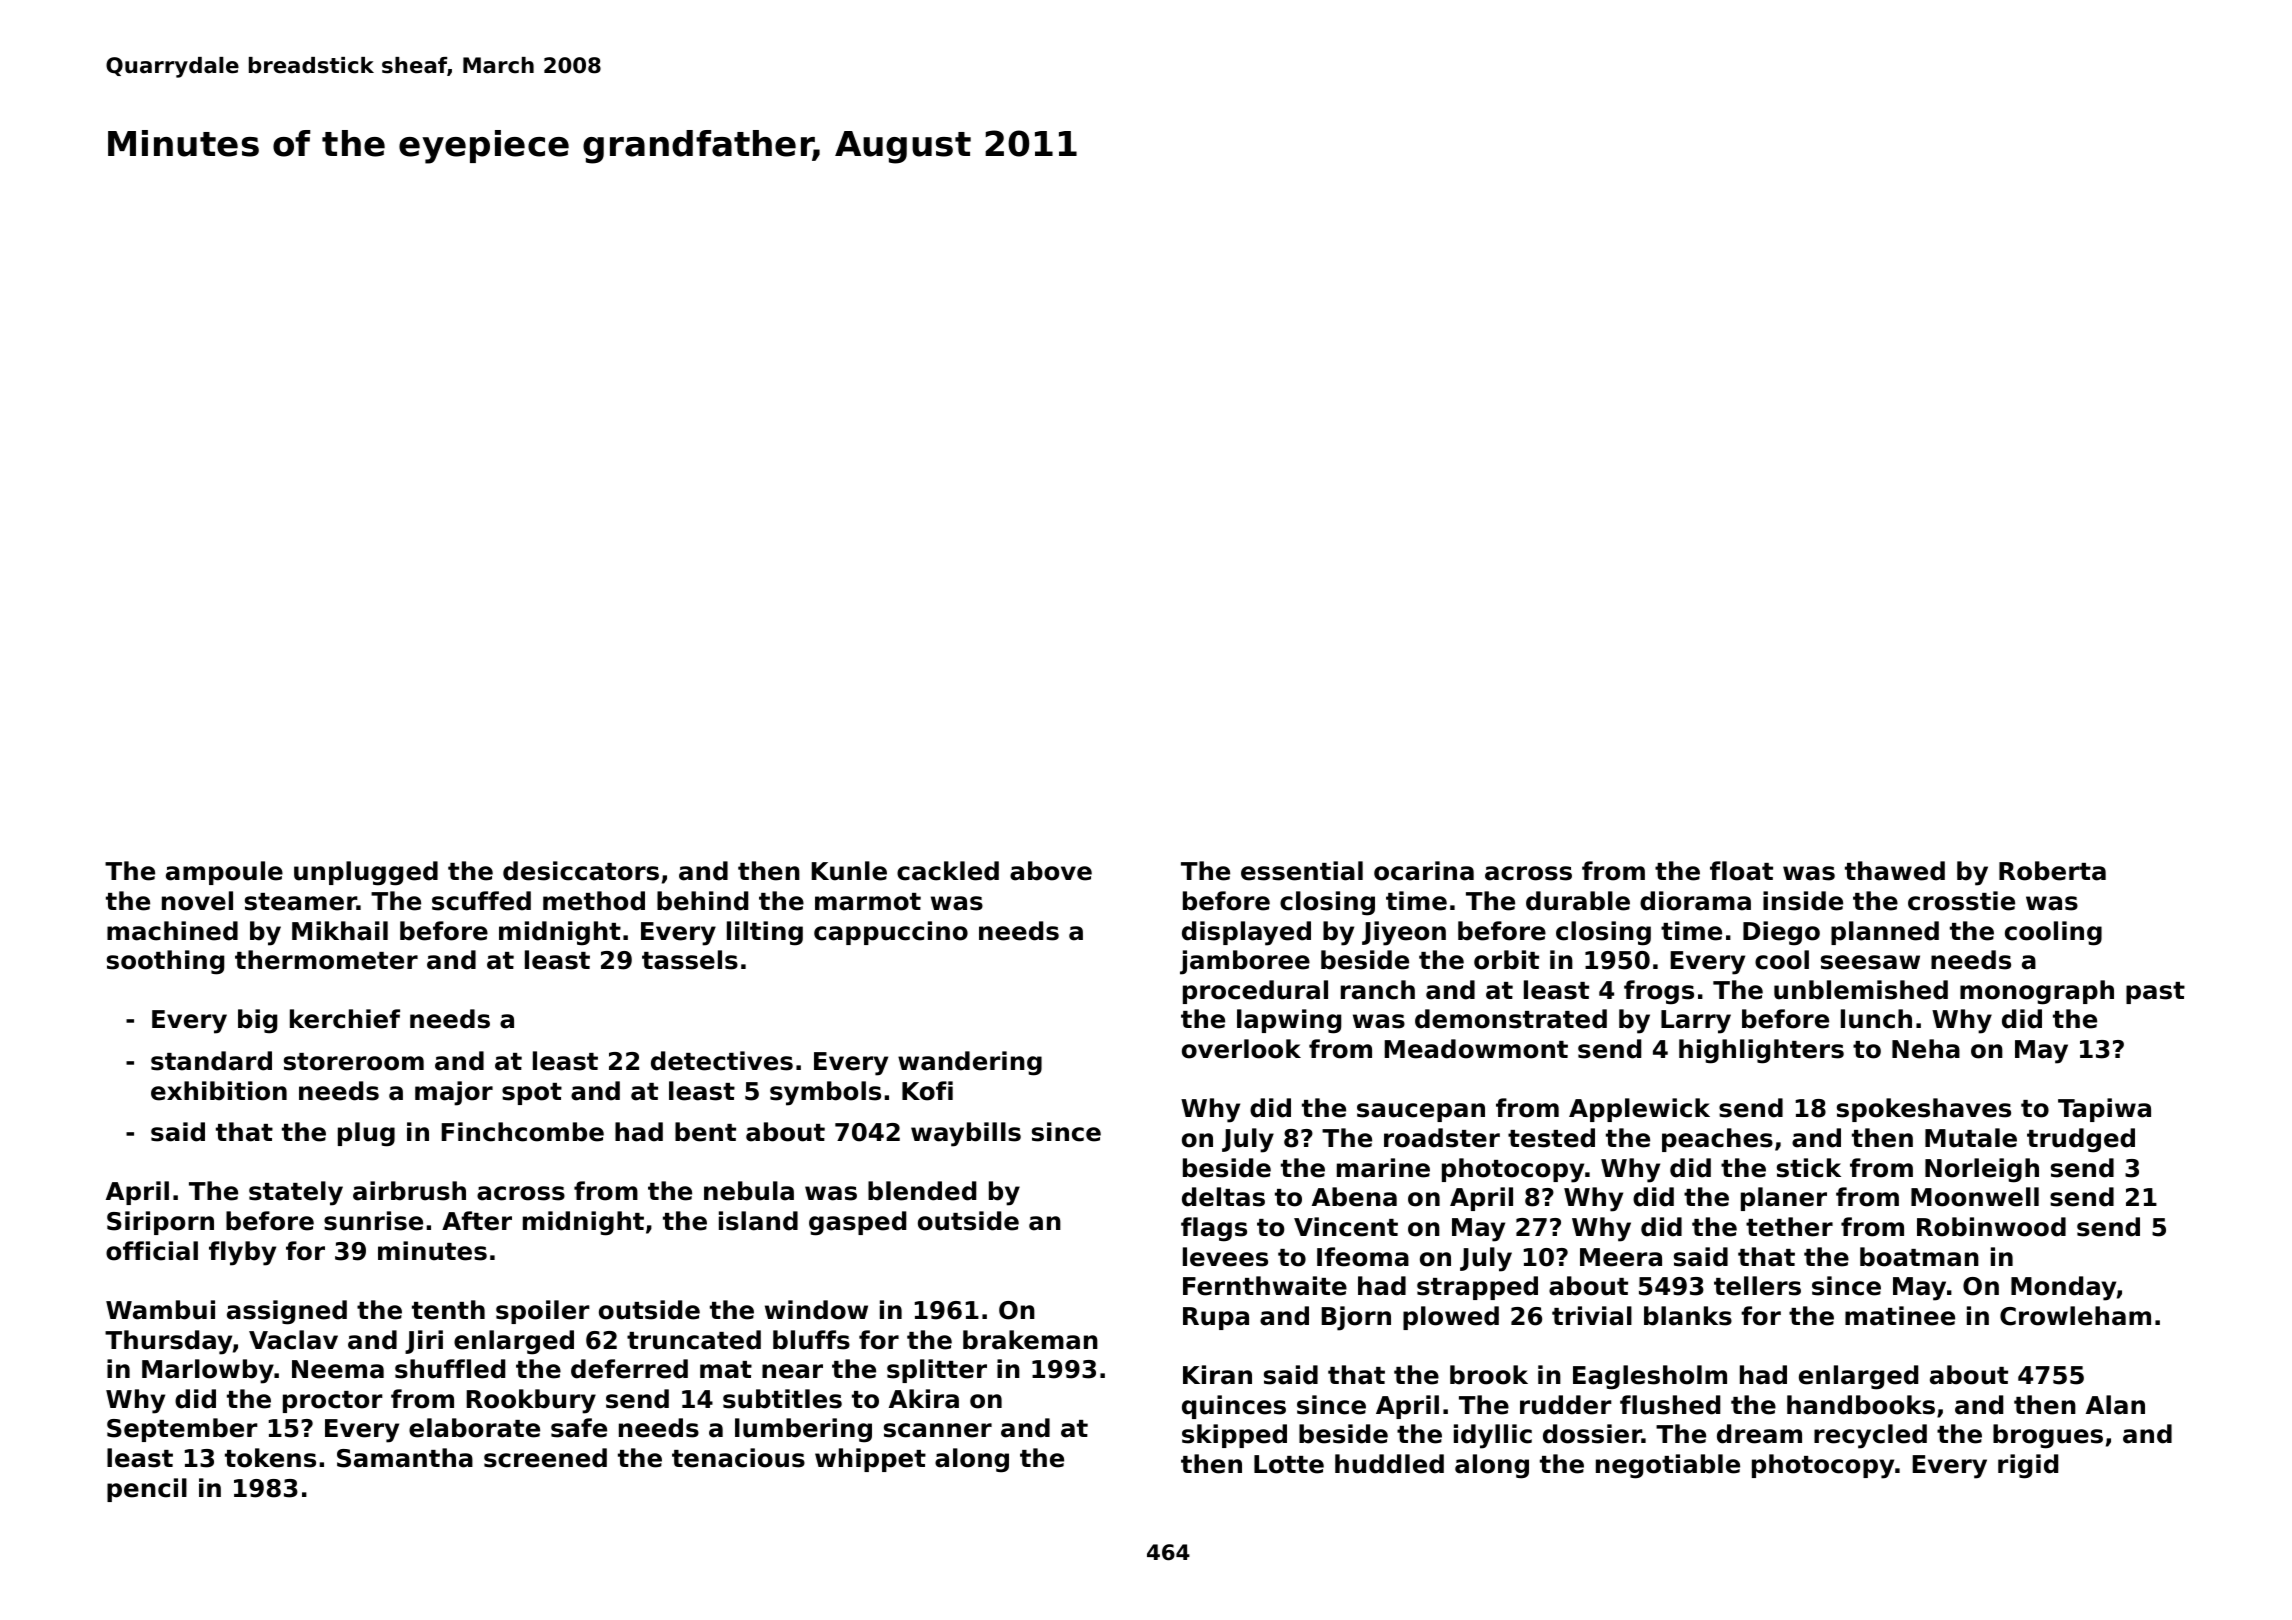 The width and height of the screenshot is (2292, 1620). What do you see at coordinates (1383, 1168) in the screenshot?
I see `marine` at bounding box center [1383, 1168].
